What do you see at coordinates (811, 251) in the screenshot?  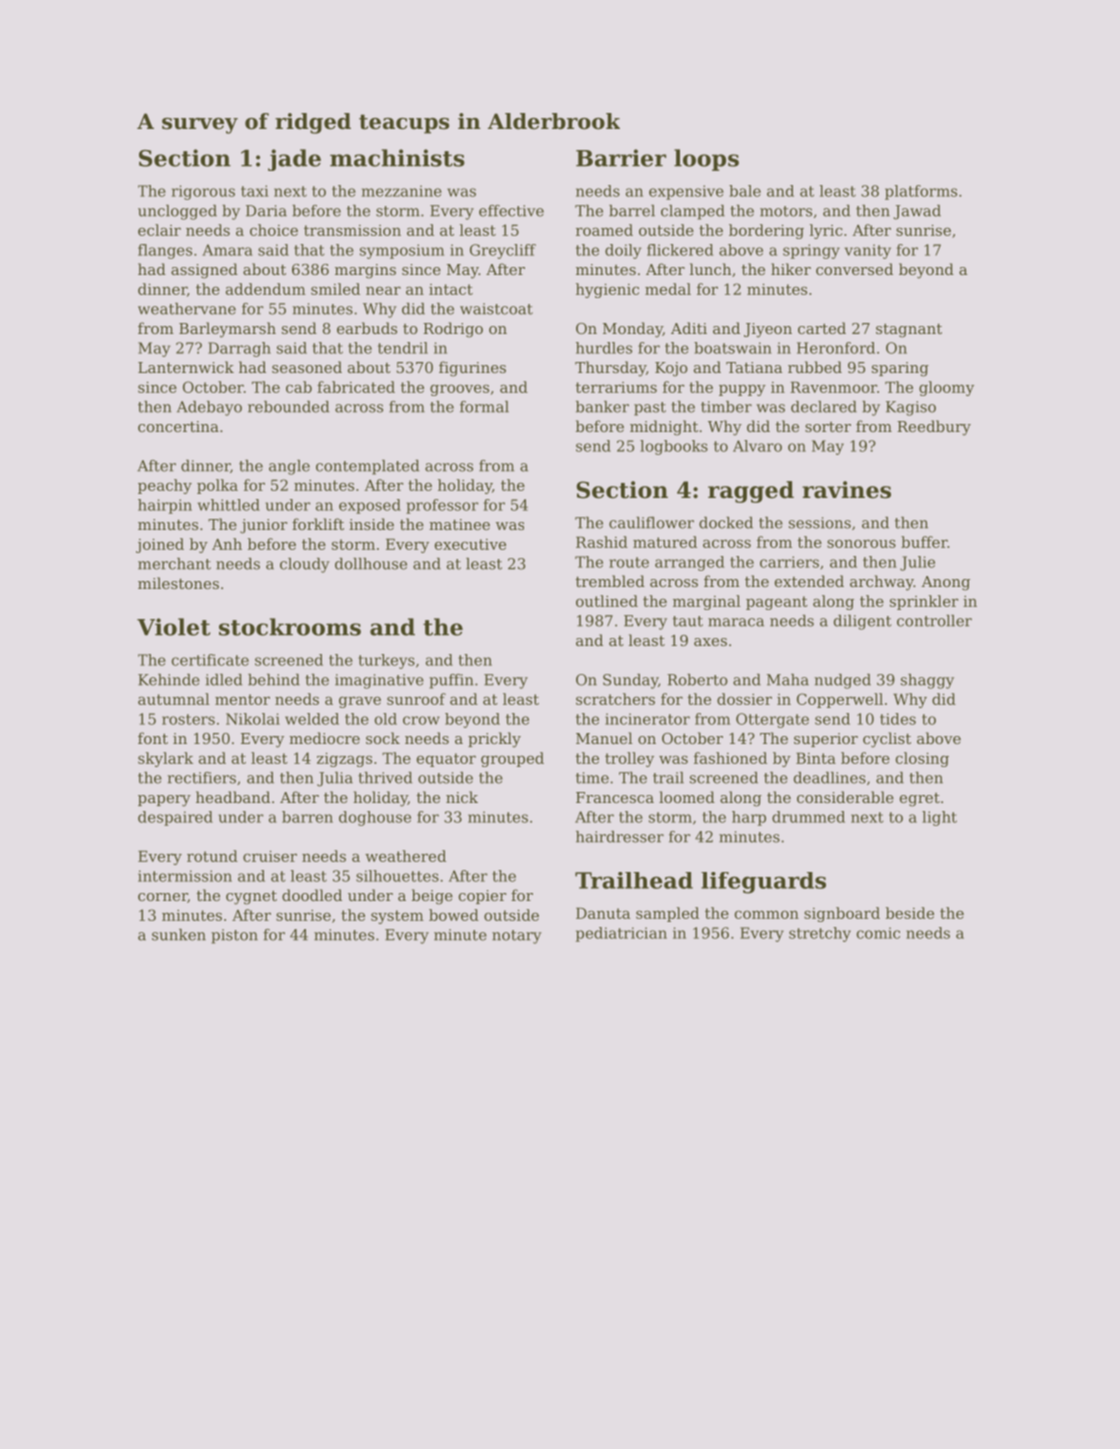 I see `springy` at bounding box center [811, 251].
